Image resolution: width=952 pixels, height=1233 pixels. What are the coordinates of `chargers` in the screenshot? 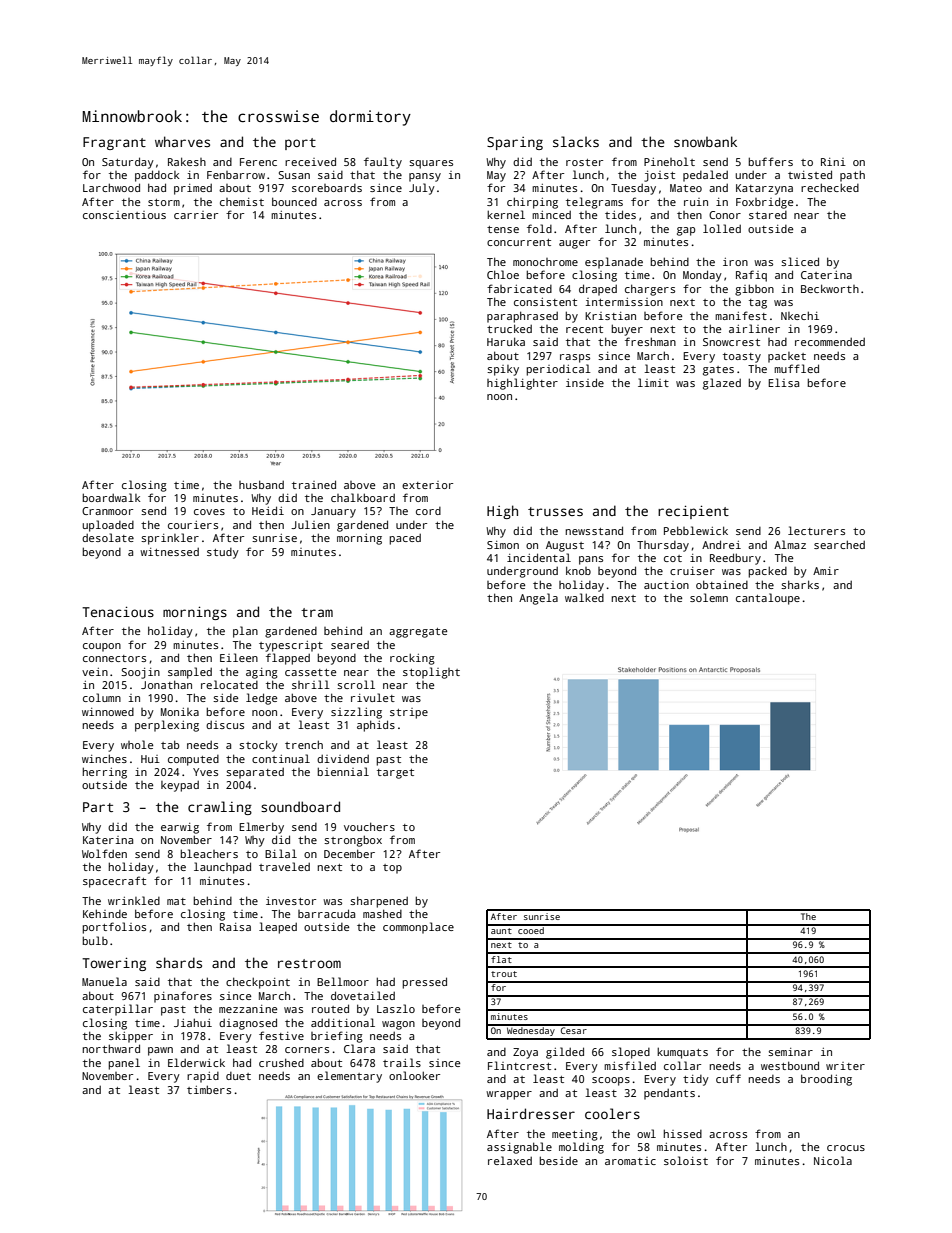 It's located at (650, 290).
